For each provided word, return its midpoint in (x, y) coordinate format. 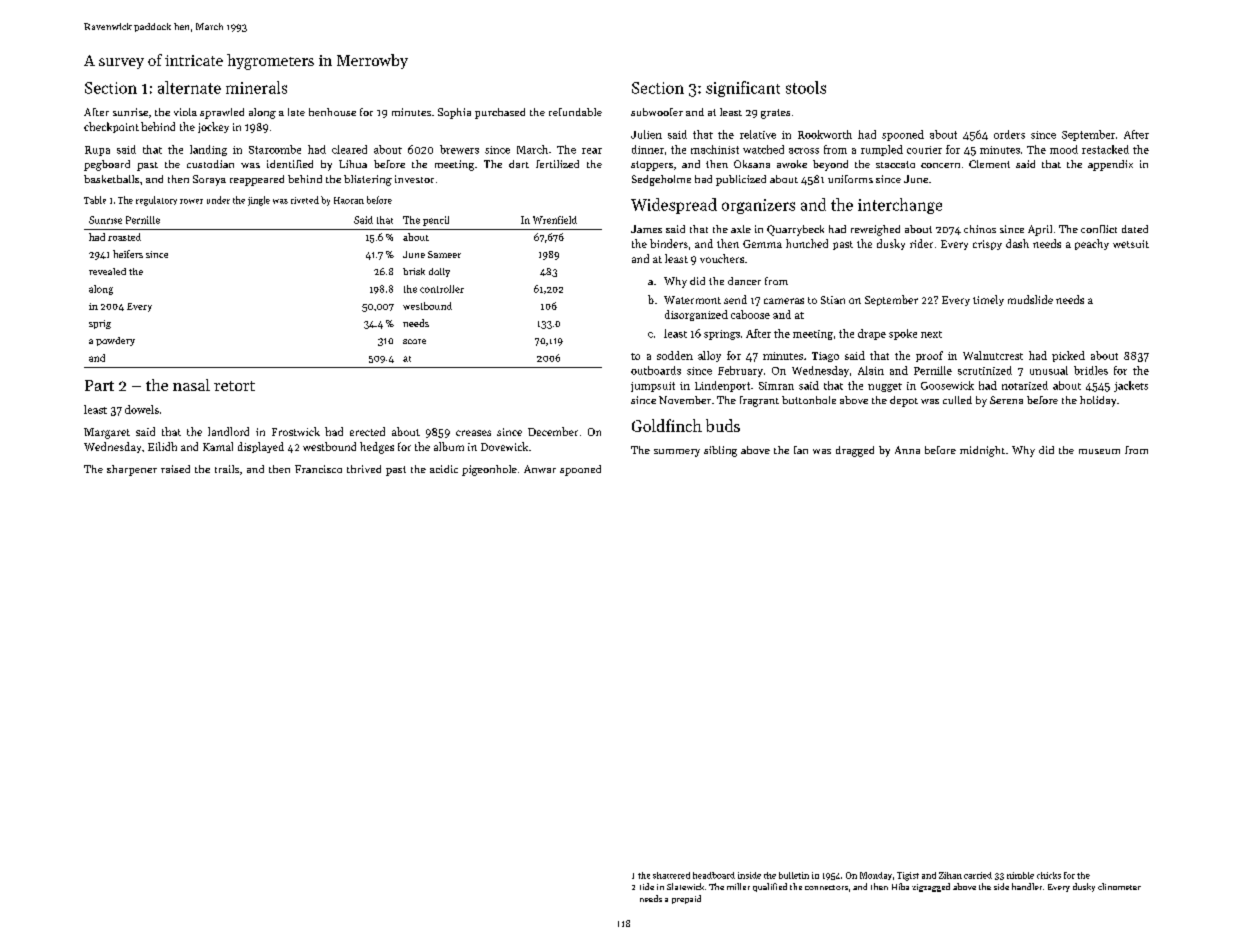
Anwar (540, 469)
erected (367, 431)
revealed (107, 271)
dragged (855, 451)
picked (1068, 356)
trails (227, 469)
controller (442, 289)
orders (1009, 134)
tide (647, 886)
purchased (500, 113)
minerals (256, 87)
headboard (714, 875)
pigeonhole (489, 470)
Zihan (950, 875)
